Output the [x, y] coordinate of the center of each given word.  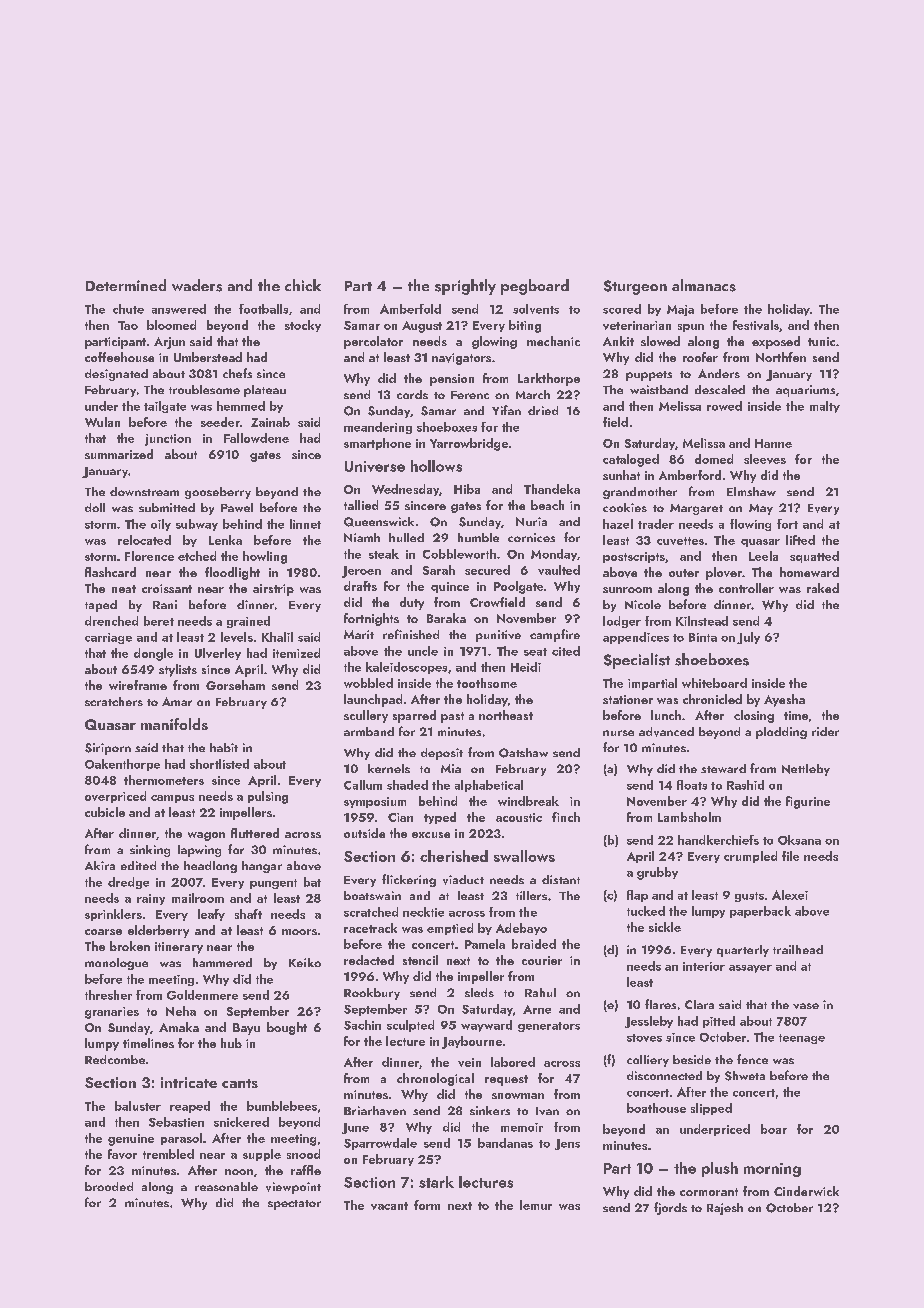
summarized [119, 454]
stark [436, 1182]
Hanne [773, 443]
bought [287, 1028]
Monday [554, 555]
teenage [802, 1039]
